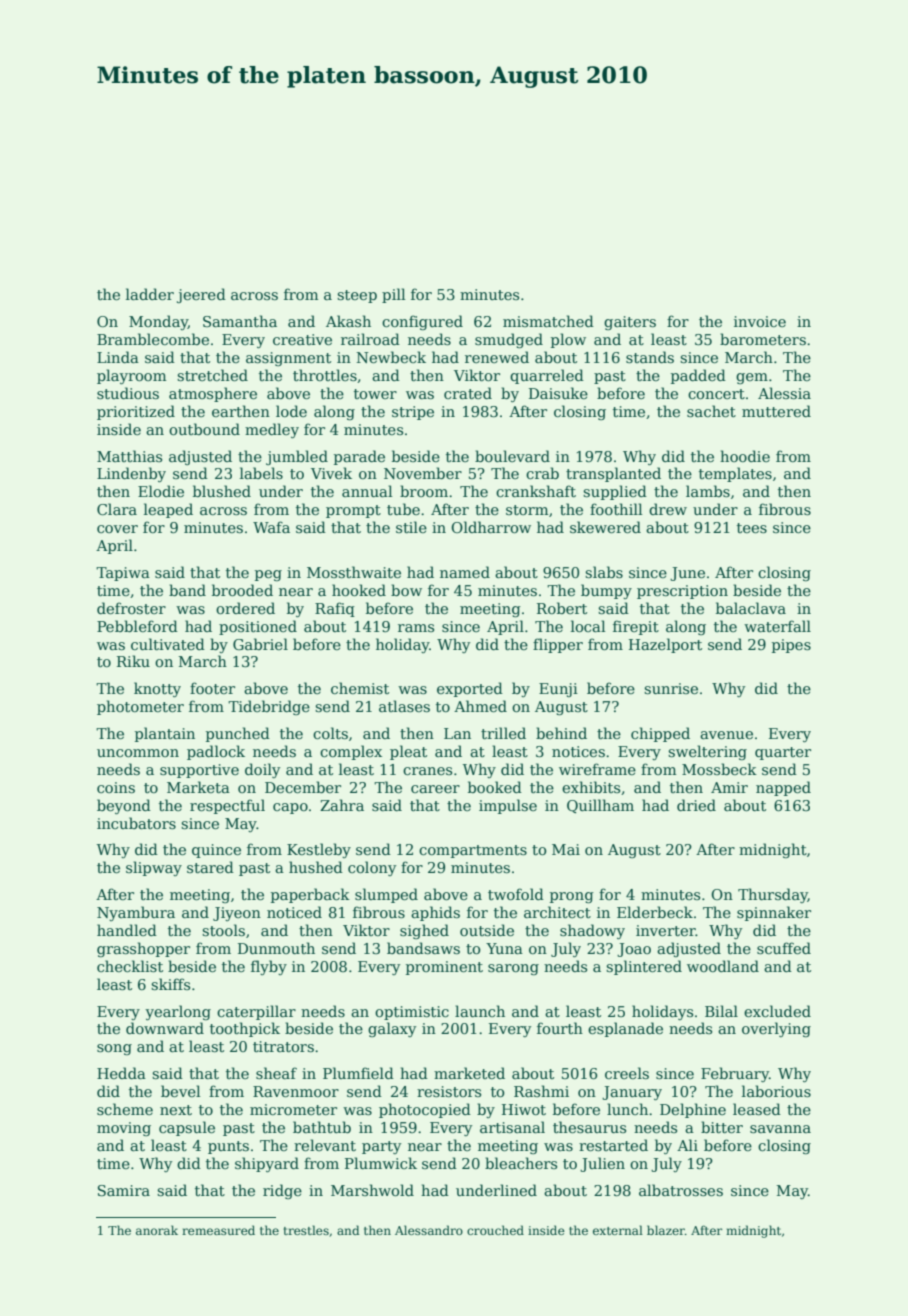 The width and height of the screenshot is (908, 1316). I want to click on bumpy, so click(606, 591).
